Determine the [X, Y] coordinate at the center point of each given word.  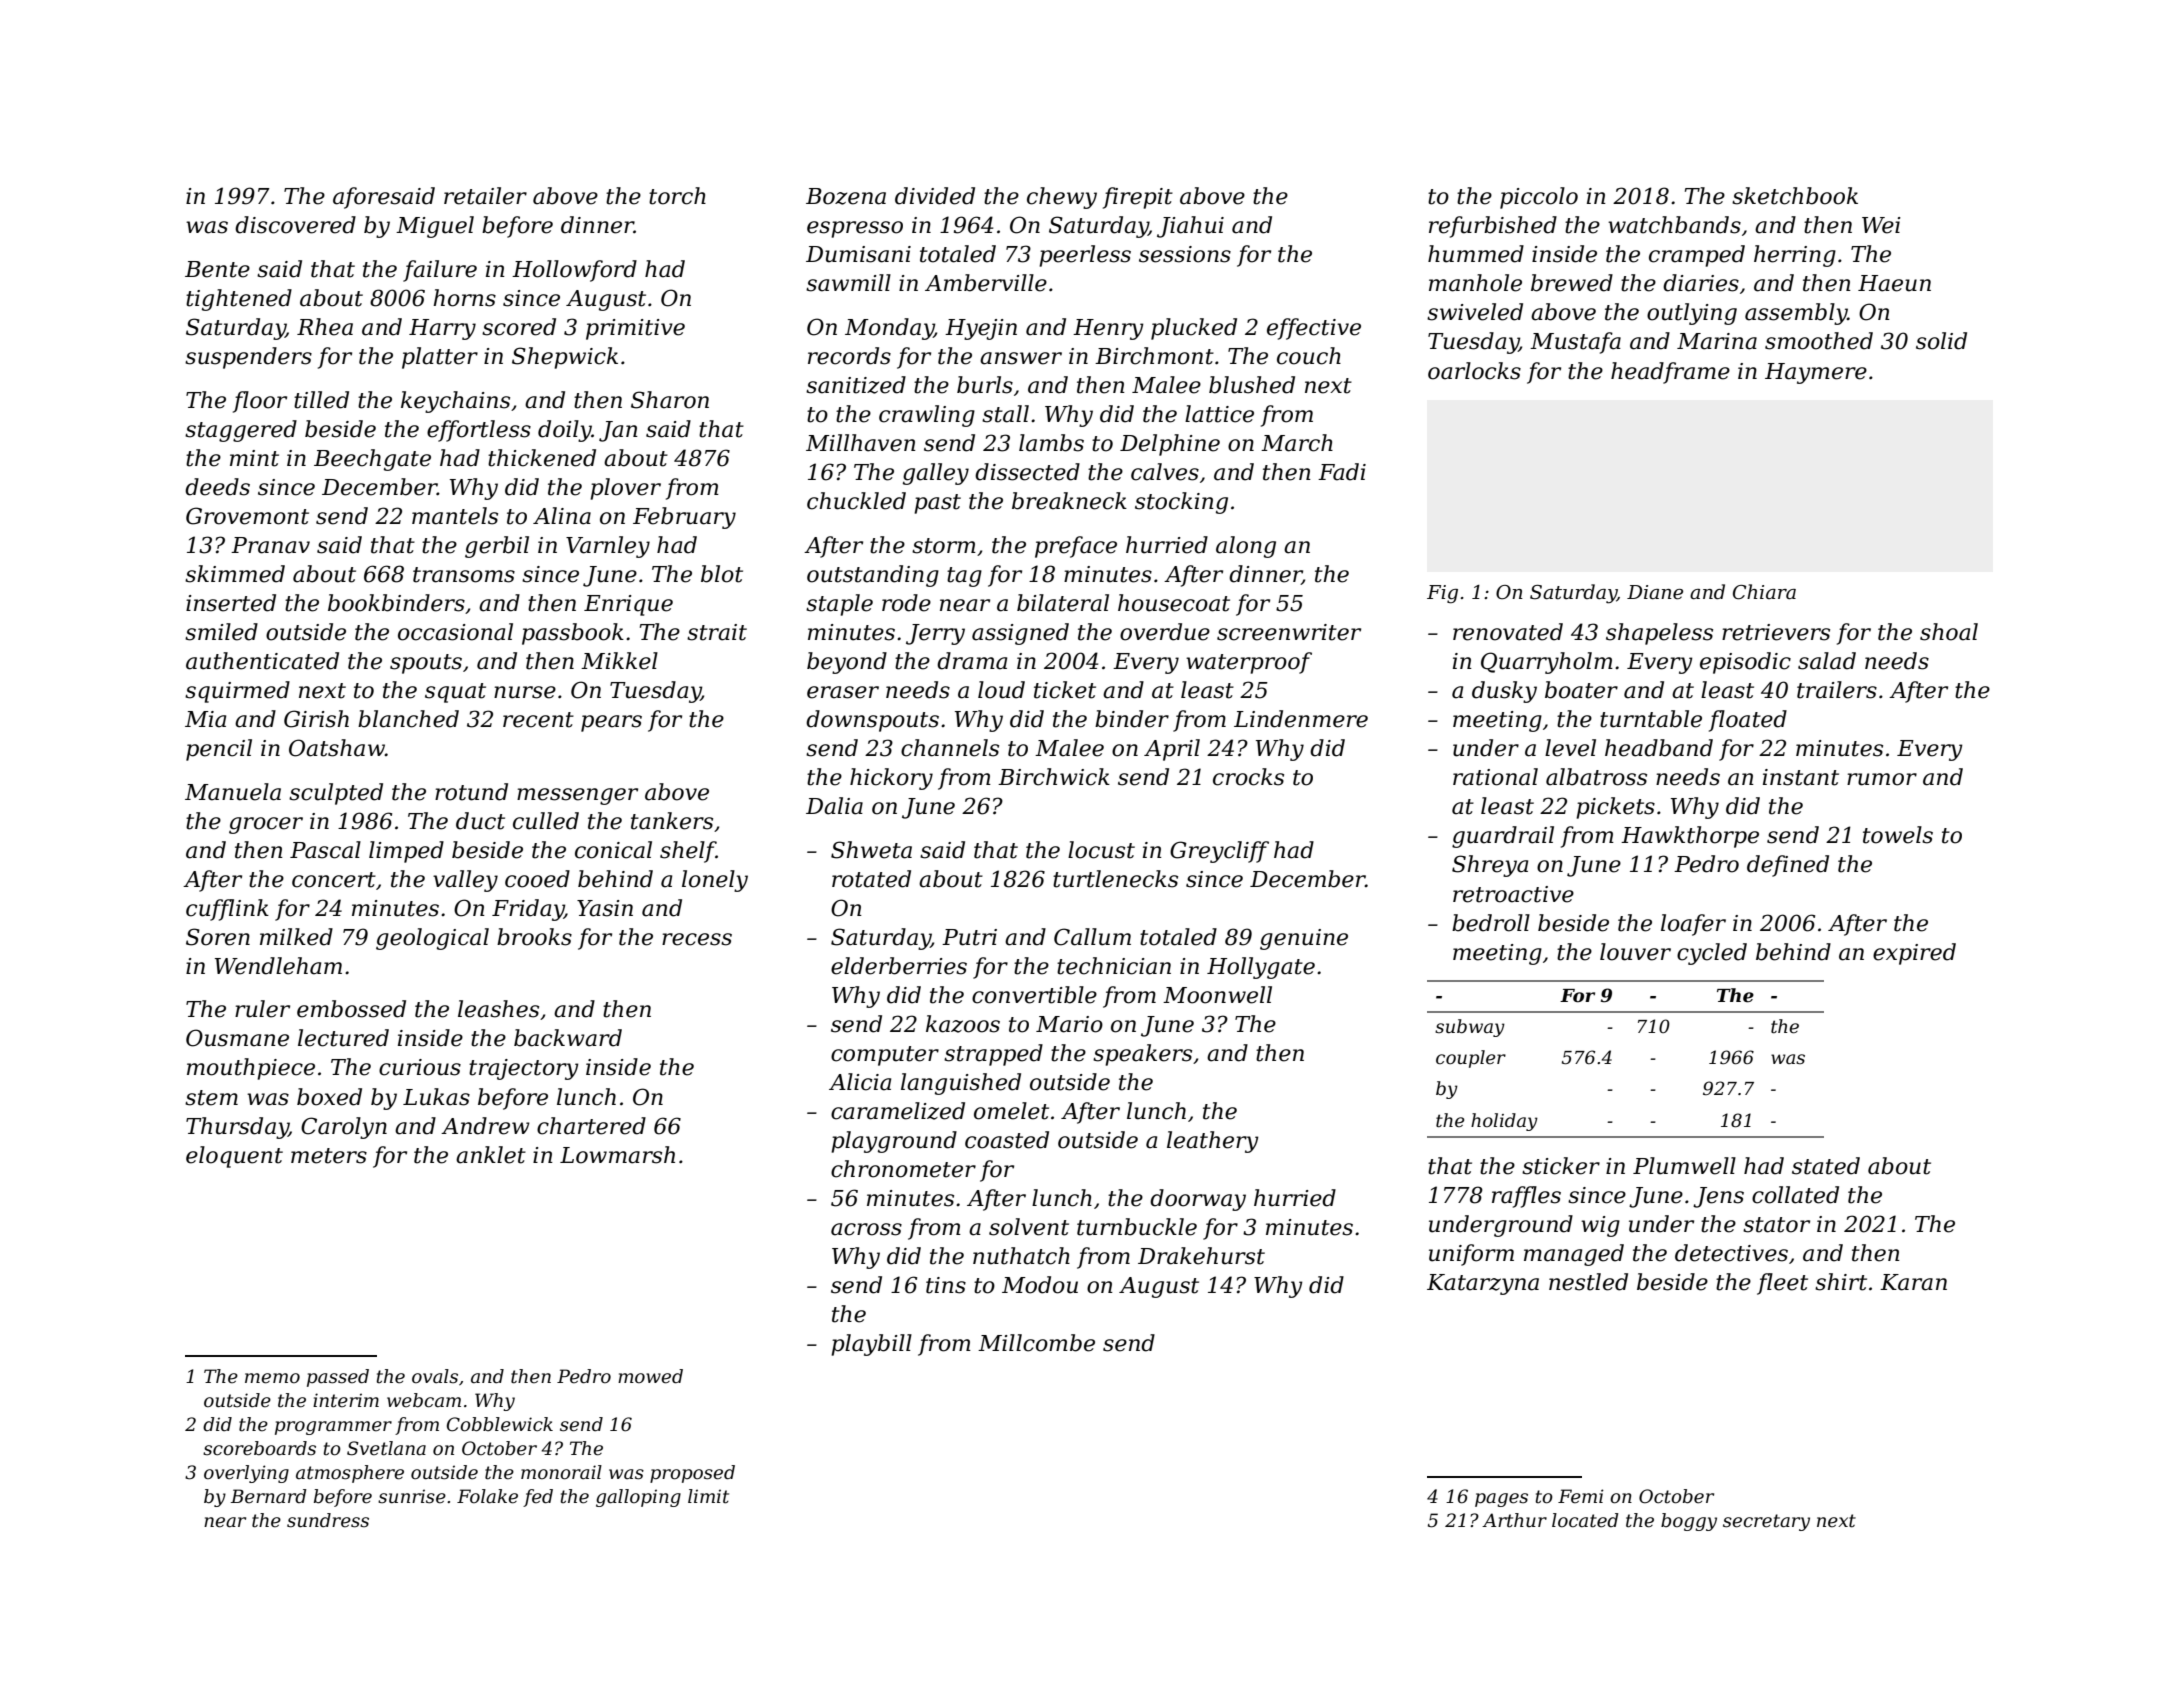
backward [568, 1038]
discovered [295, 225]
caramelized [898, 1111]
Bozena [846, 196]
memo [272, 1378]
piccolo [1539, 198]
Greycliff [1219, 852]
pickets [1615, 808]
